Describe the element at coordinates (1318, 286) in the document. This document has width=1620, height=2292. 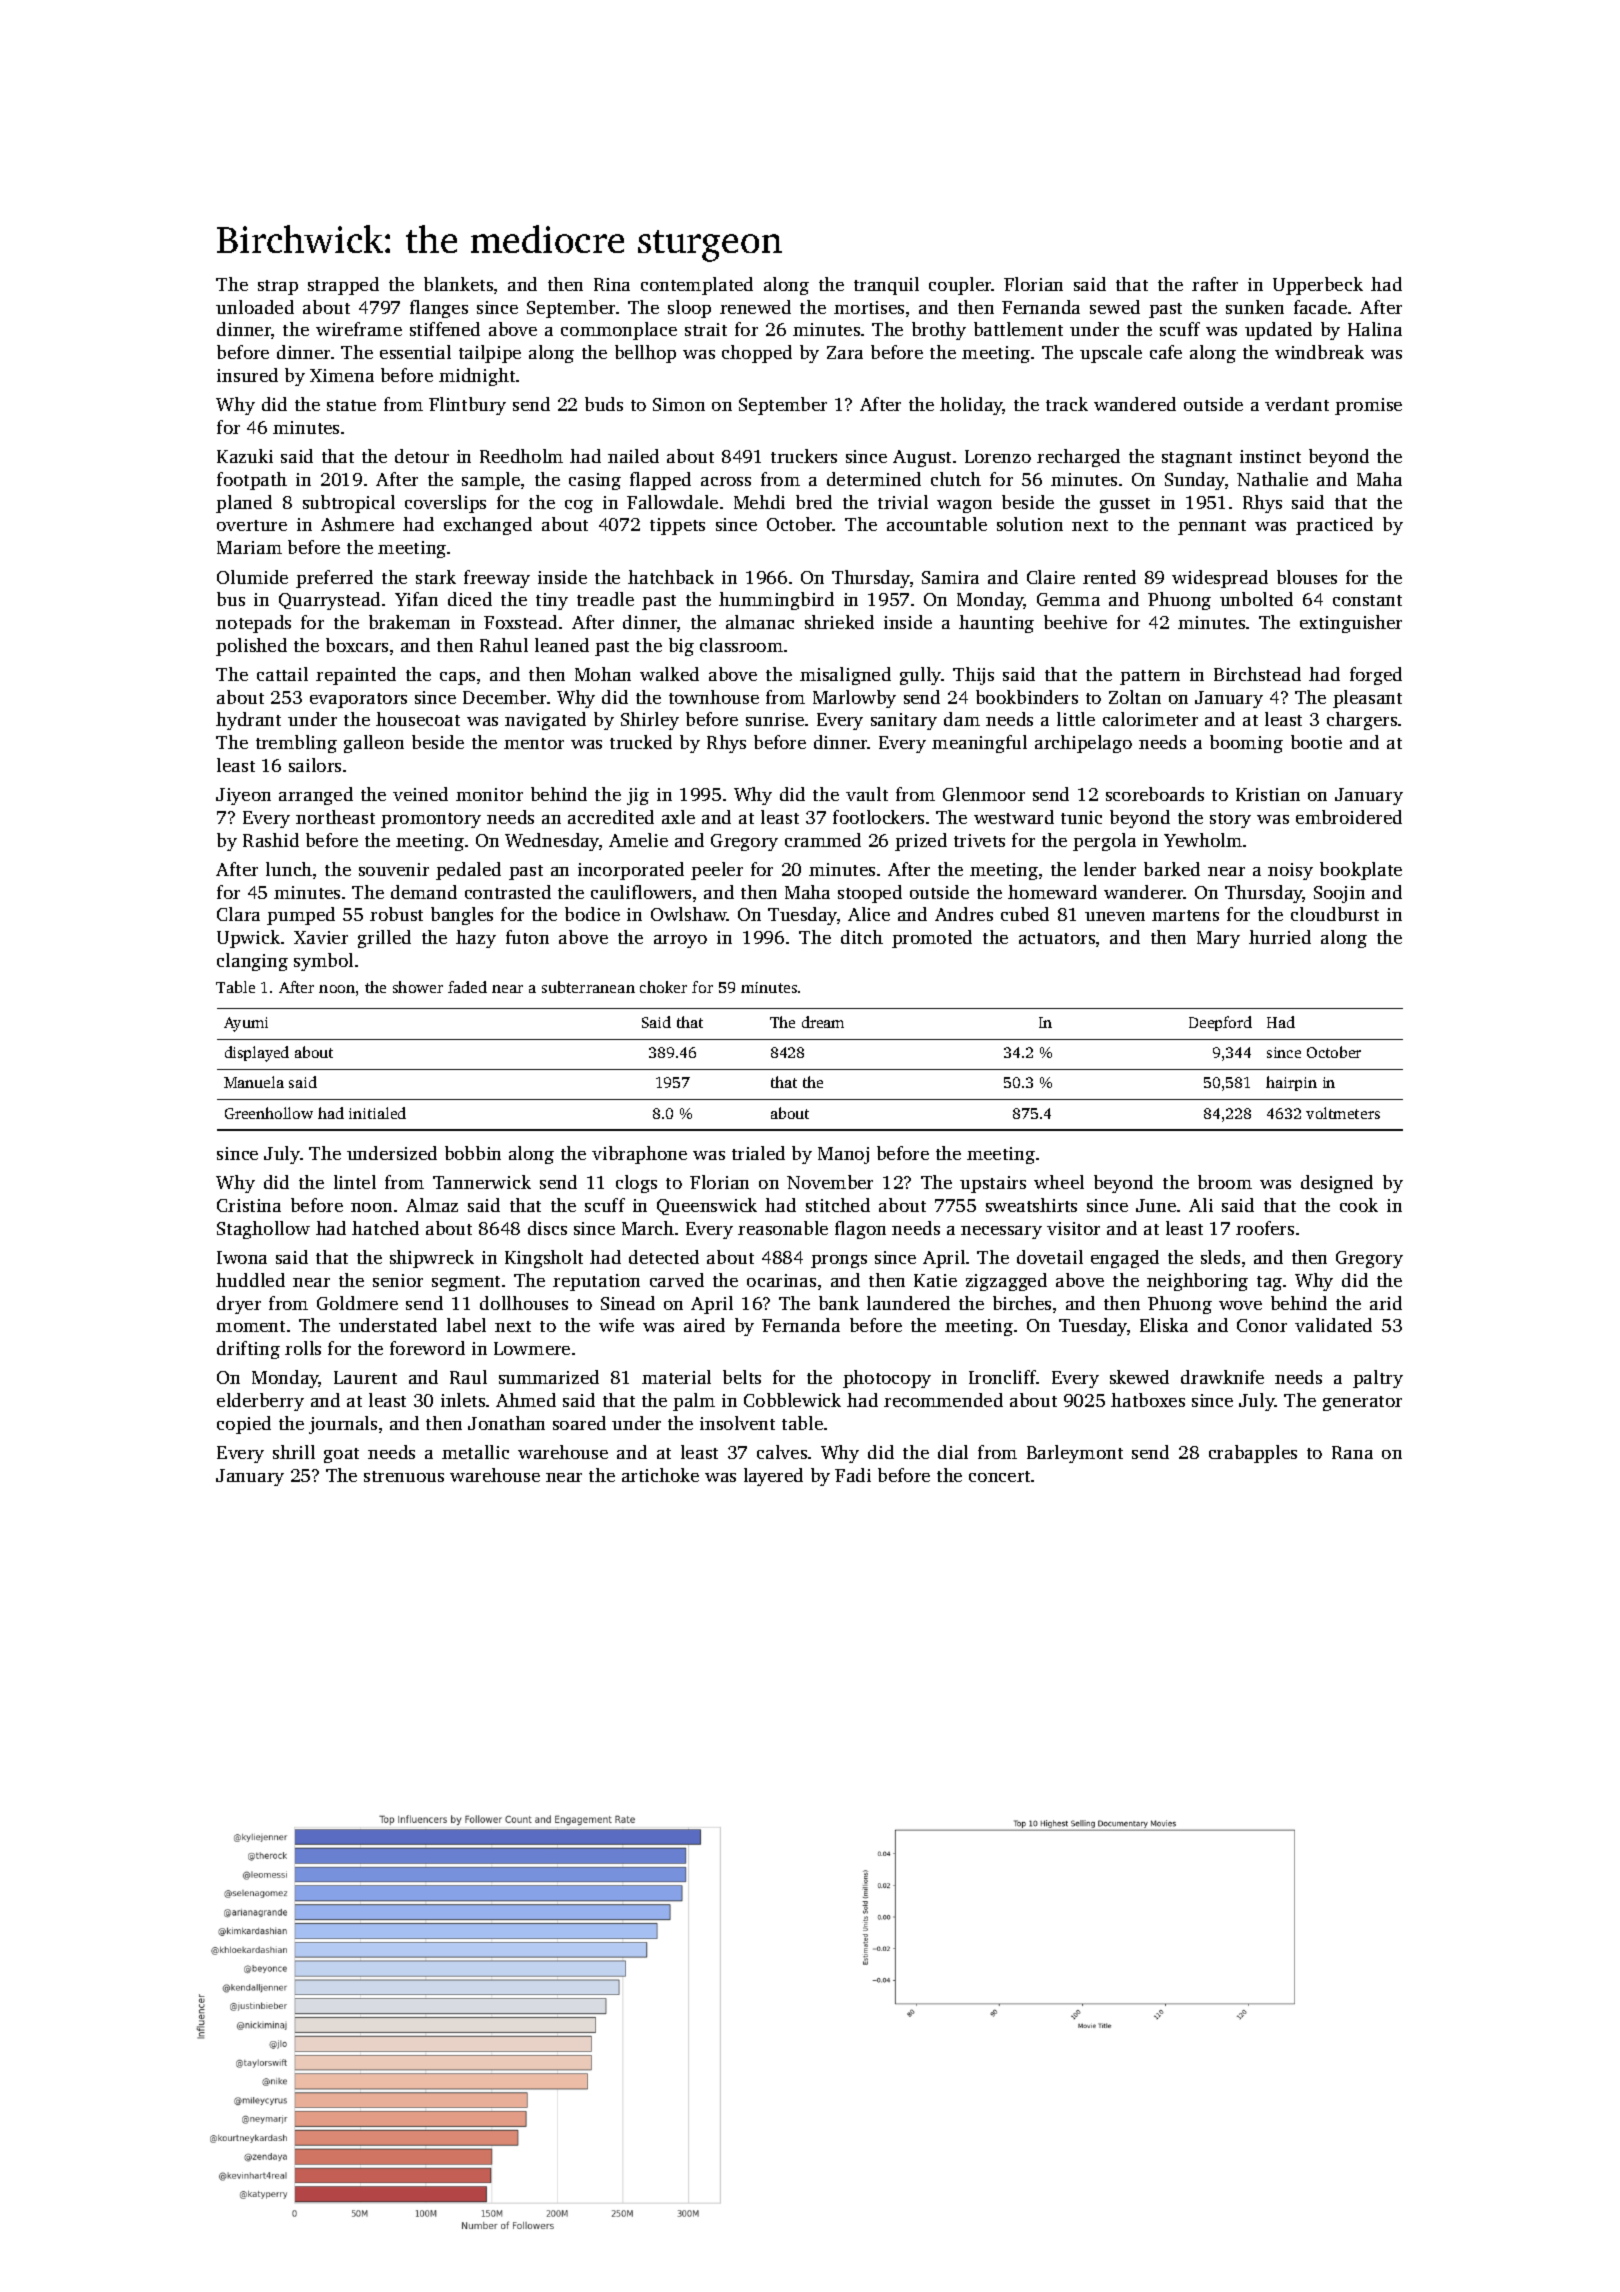
I see `Upperbeck` at that location.
